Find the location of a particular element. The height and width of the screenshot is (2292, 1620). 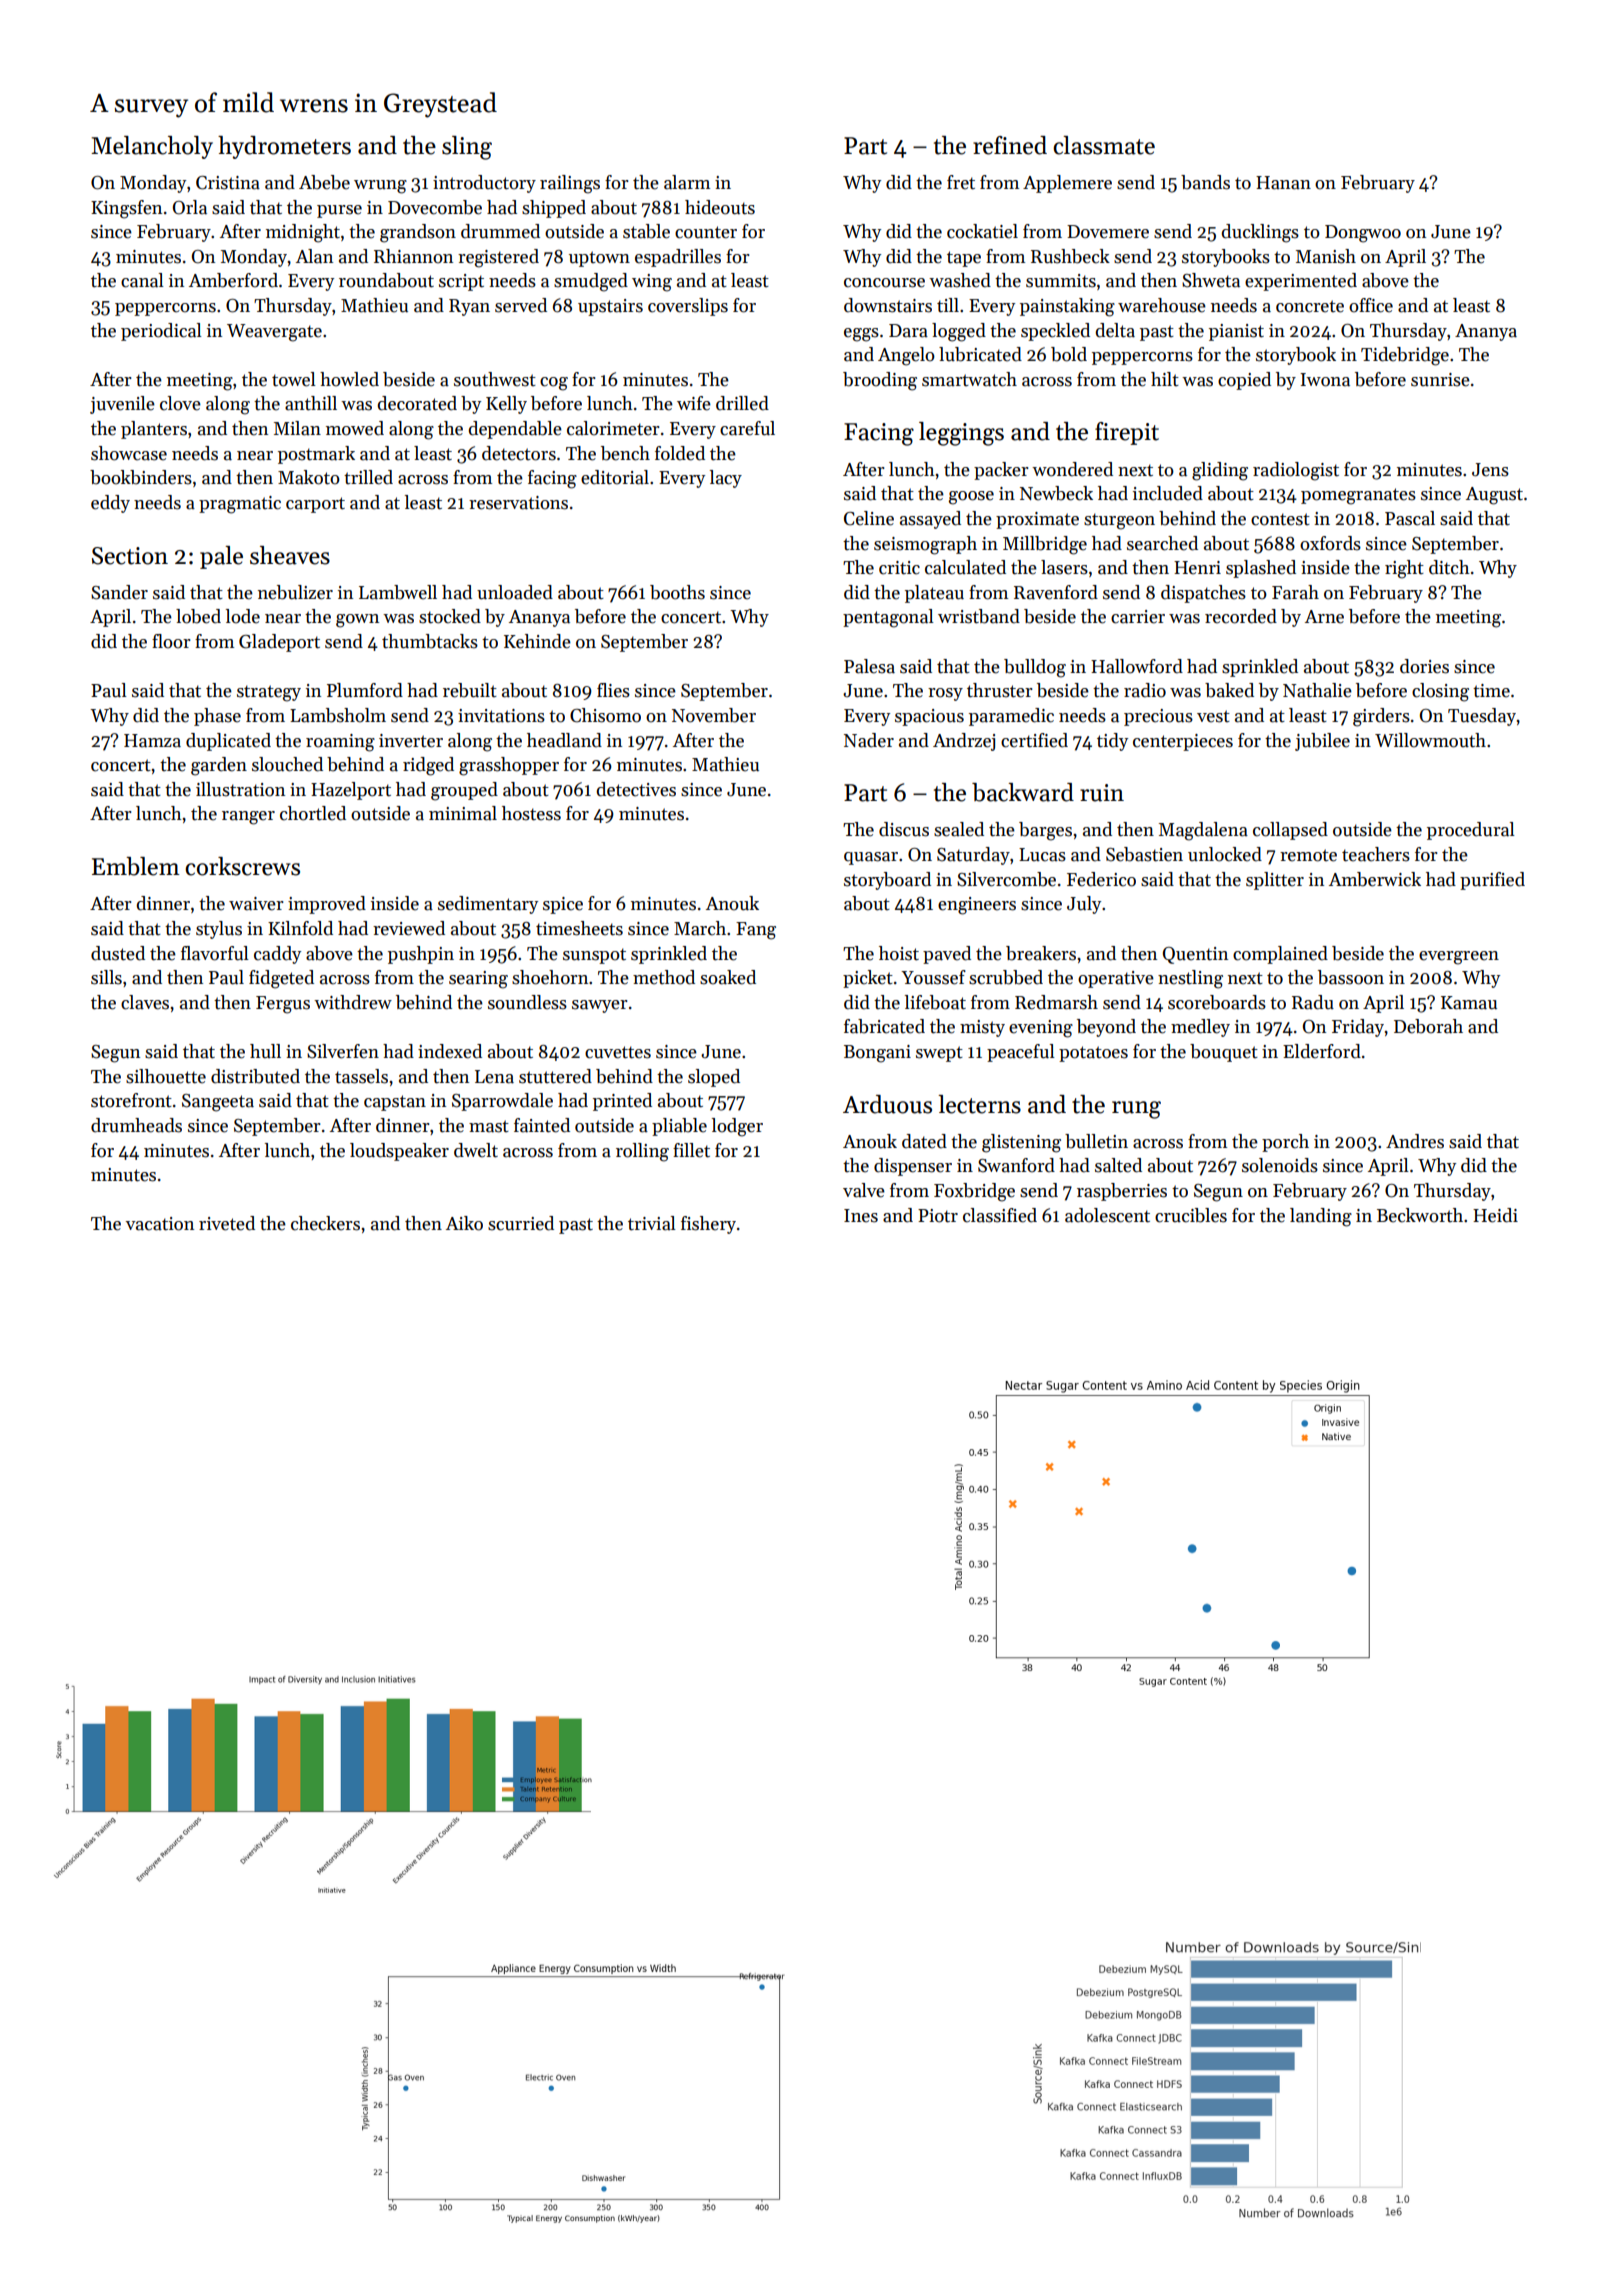

smartwatch is located at coordinates (969, 379).
